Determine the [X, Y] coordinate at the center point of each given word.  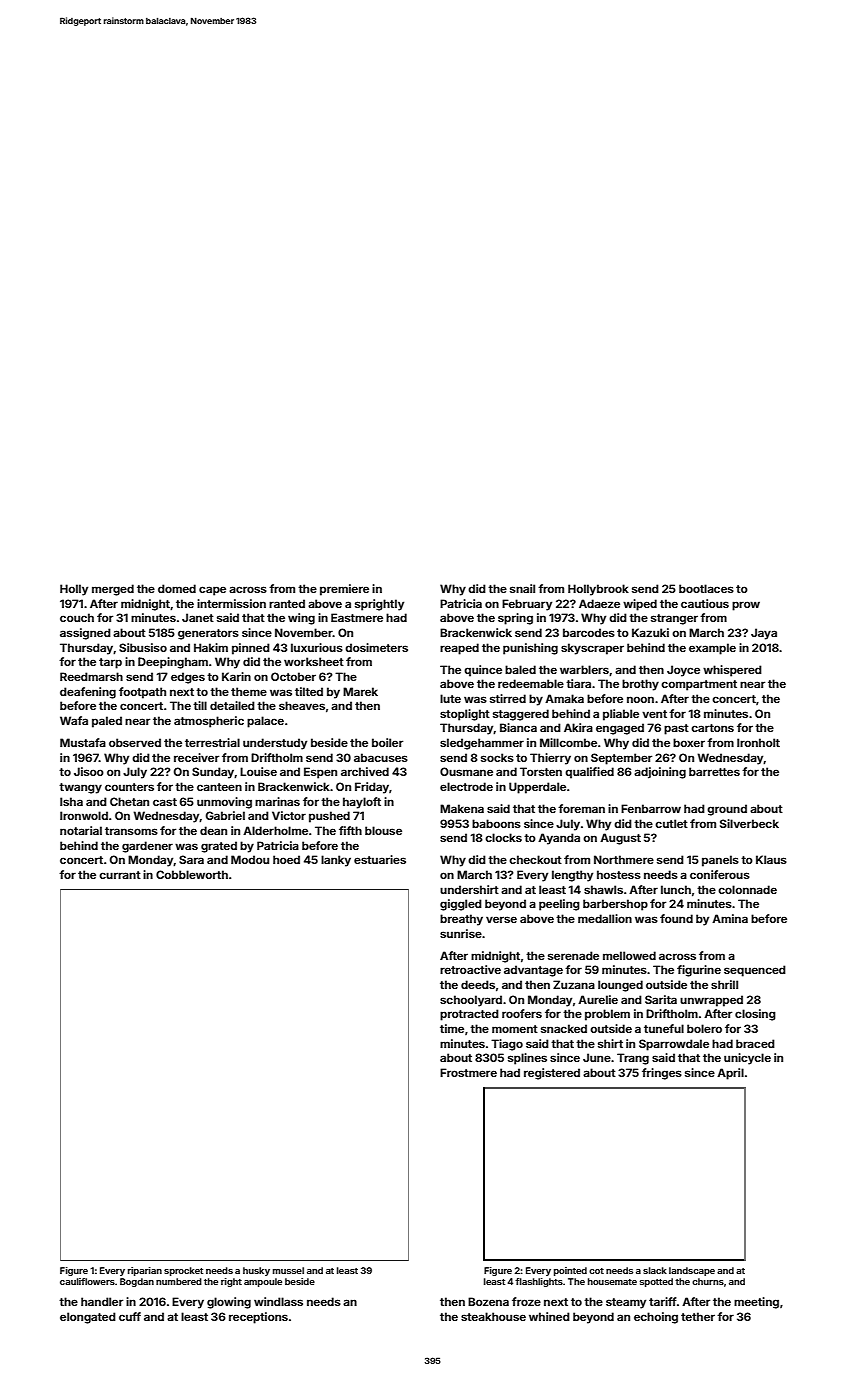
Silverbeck [749, 823]
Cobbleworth [192, 874]
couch [77, 617]
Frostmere [468, 1072]
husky [256, 1271]
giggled [461, 905]
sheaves [302, 705]
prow [746, 606]
